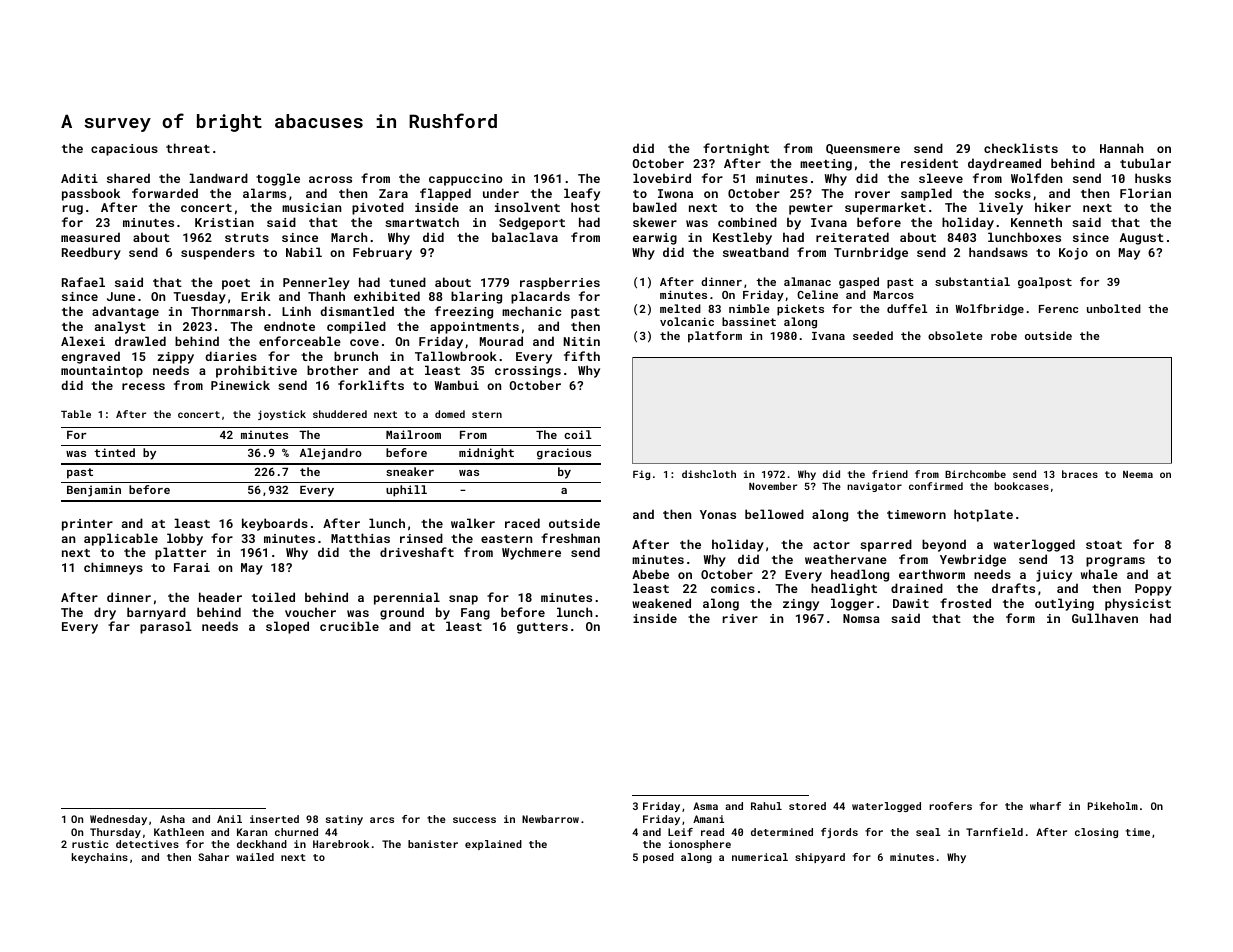 The height and width of the screenshot is (952, 1233). What do you see at coordinates (542, 628) in the screenshot?
I see `gutters` at bounding box center [542, 628].
